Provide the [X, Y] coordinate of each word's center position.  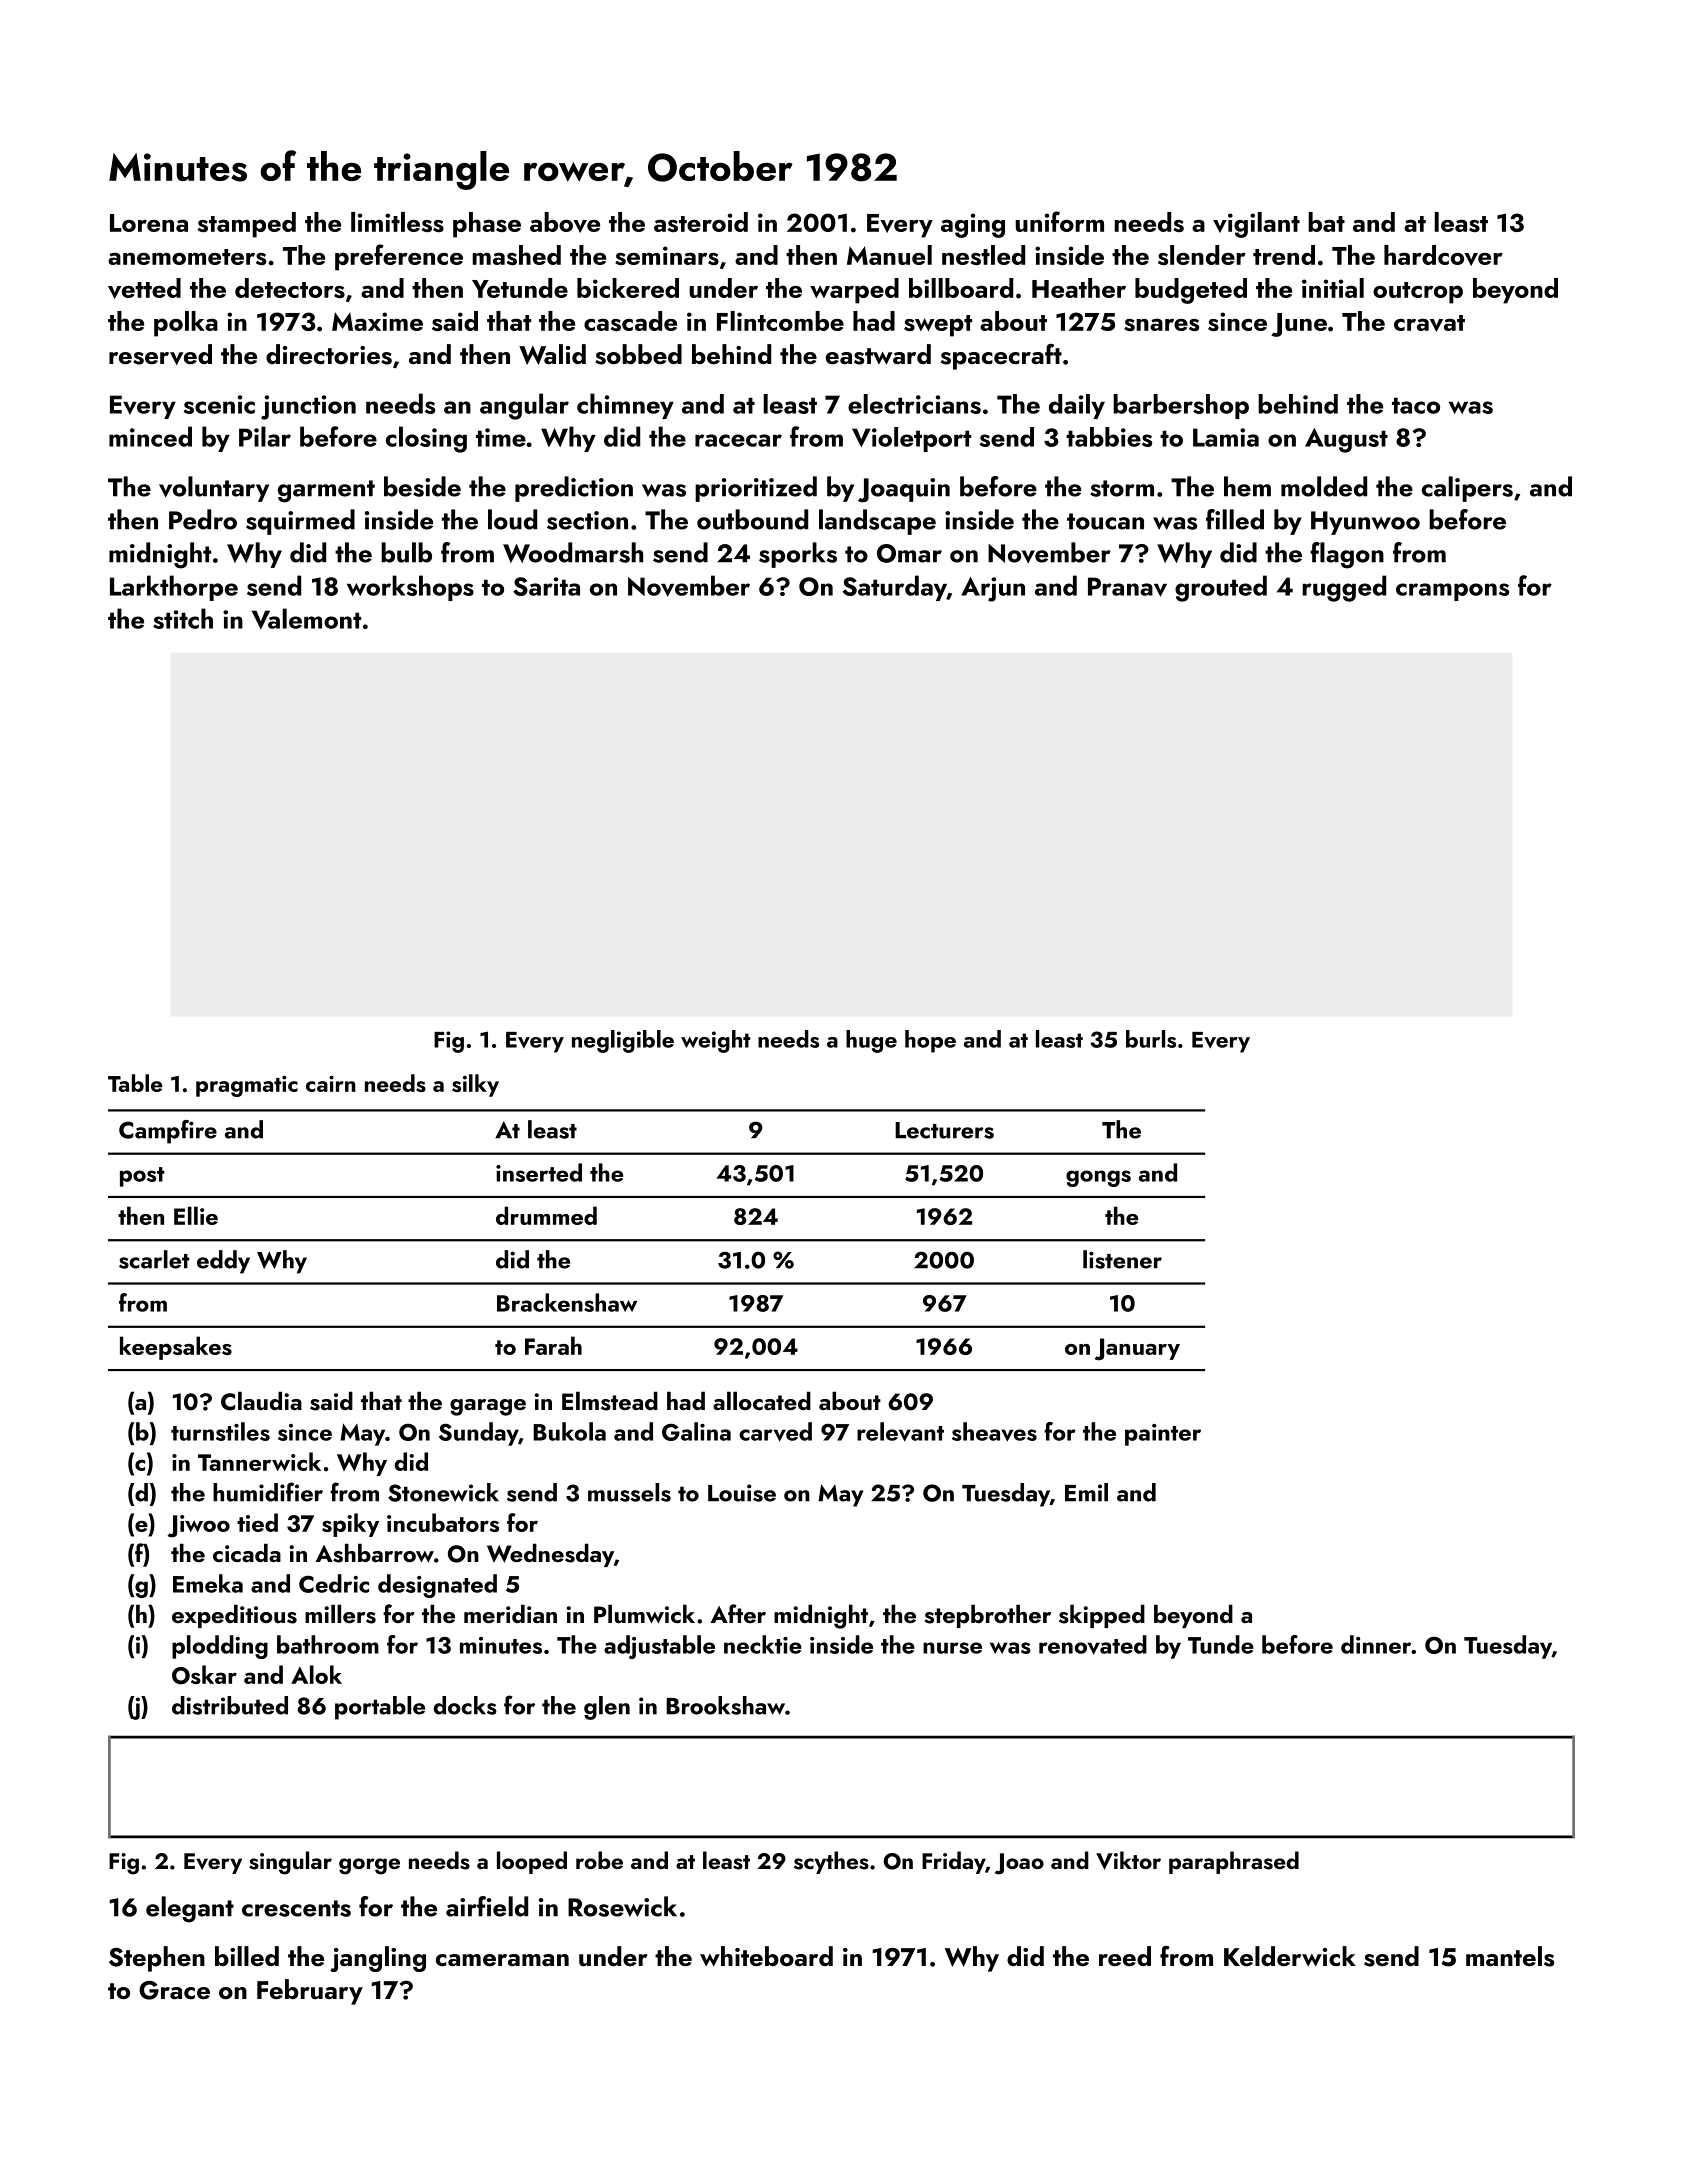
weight [716, 1041]
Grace [174, 1990]
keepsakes [176, 1348]
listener [1122, 1259]
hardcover [1443, 255]
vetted [144, 288]
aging [973, 225]
